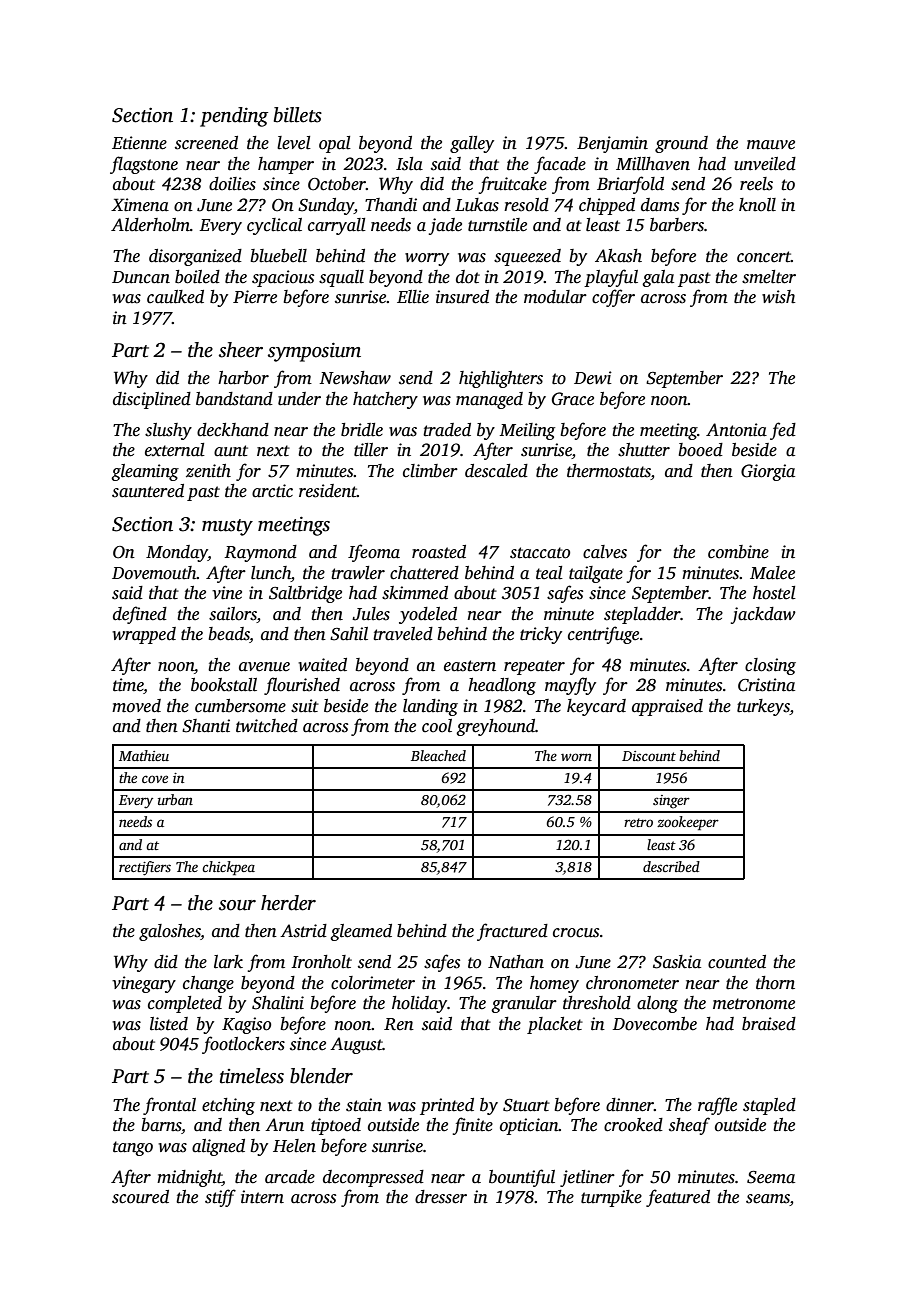  I want to click on herder, so click(288, 903).
